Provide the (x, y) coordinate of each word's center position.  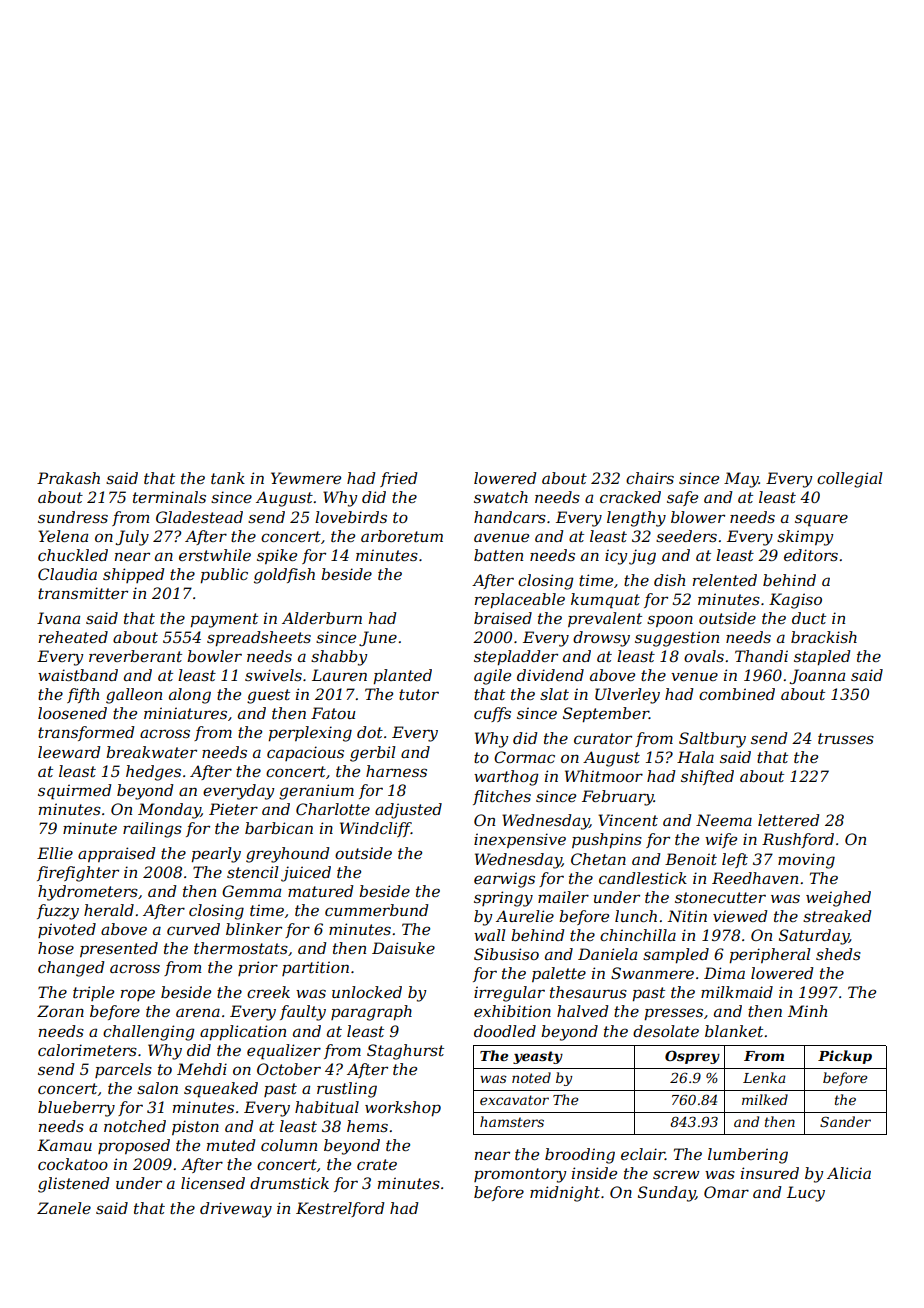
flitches (502, 797)
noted (531, 1077)
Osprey (692, 1057)
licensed (213, 1183)
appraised (116, 854)
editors (811, 555)
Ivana (58, 618)
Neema (724, 820)
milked (765, 1099)
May (741, 480)
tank (228, 478)
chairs (650, 478)
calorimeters (87, 1050)
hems (367, 1126)
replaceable (520, 600)
